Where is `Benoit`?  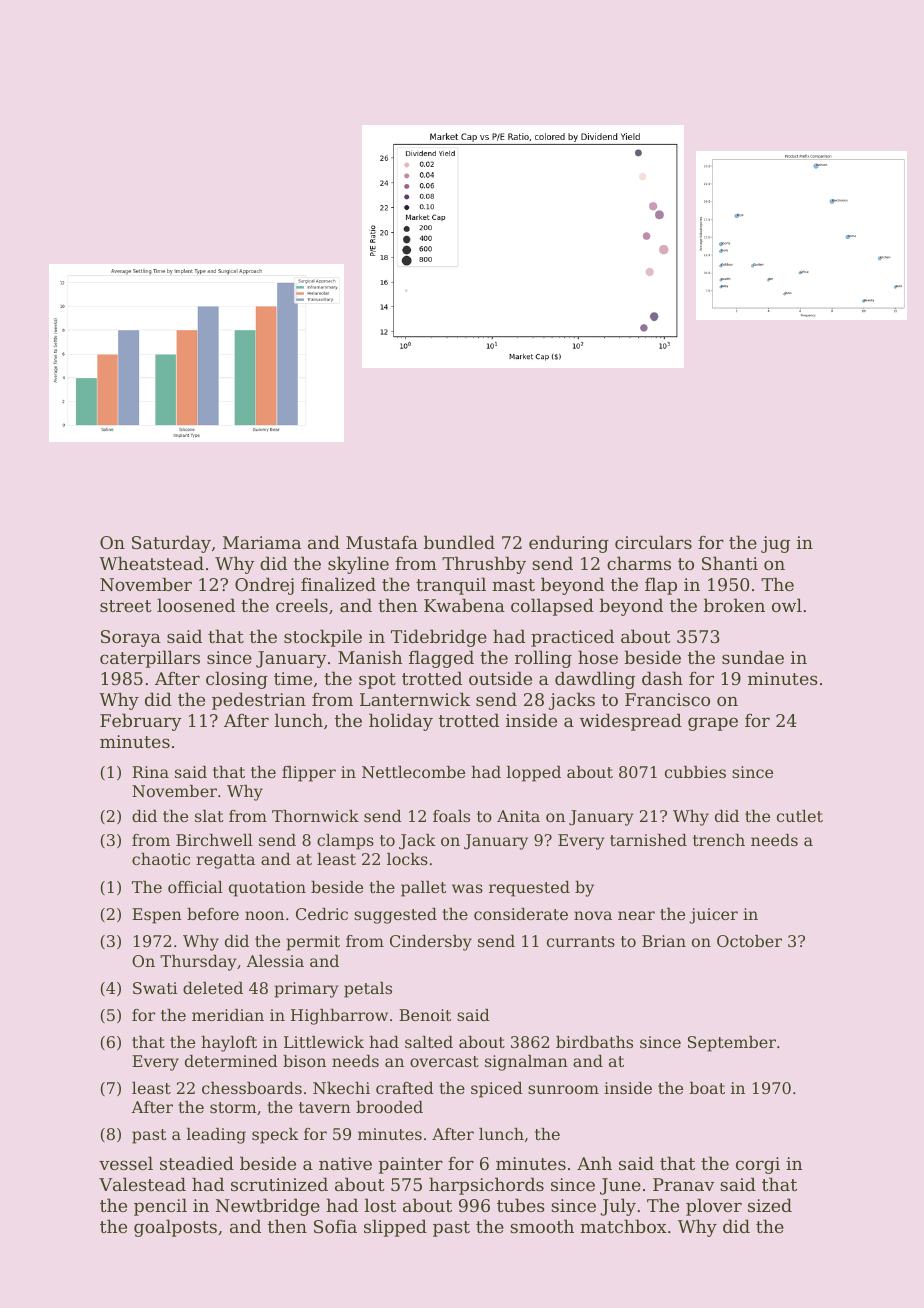
Benoit is located at coordinates (425, 1015).
